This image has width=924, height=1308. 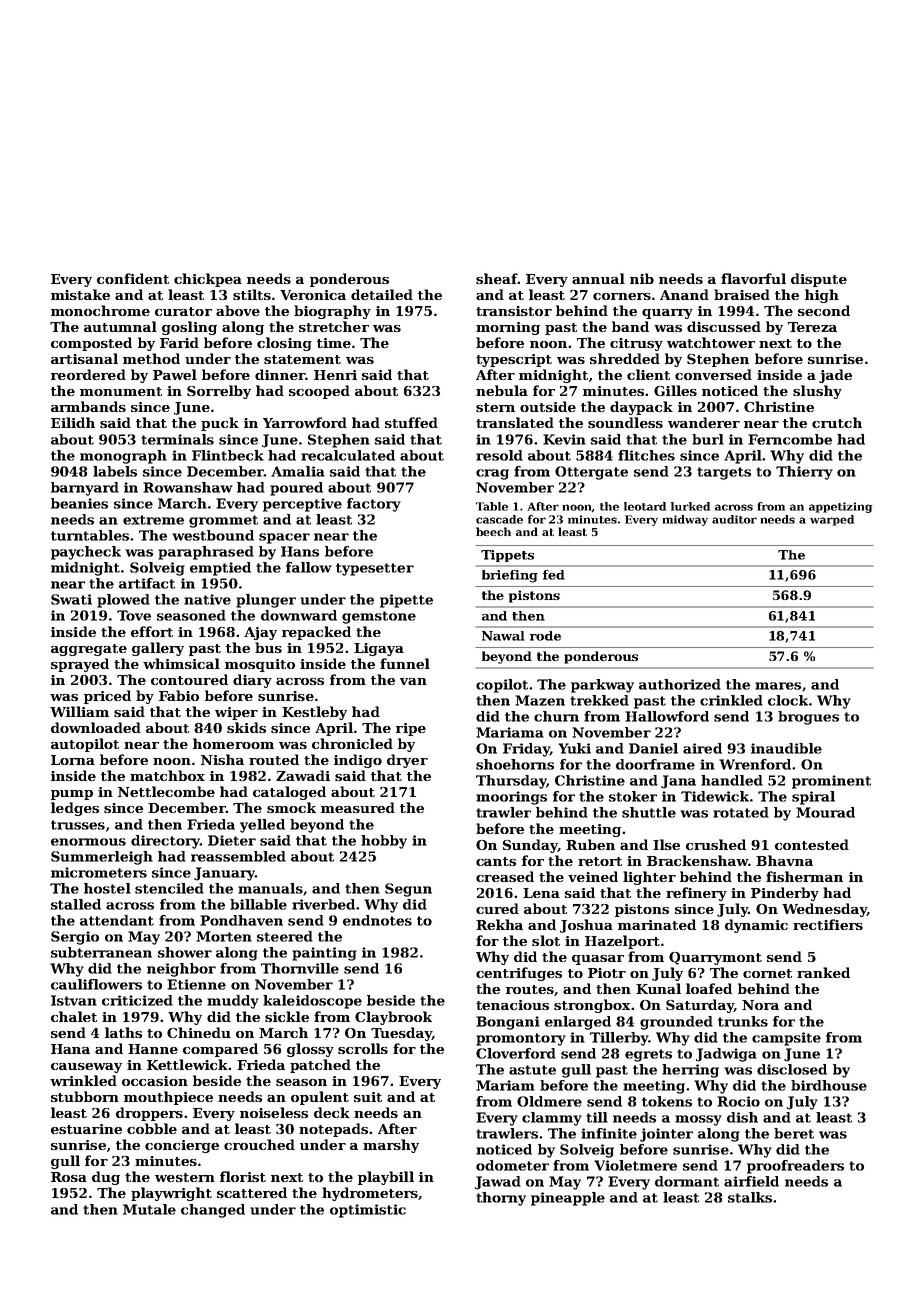 What do you see at coordinates (778, 686) in the image?
I see `mares` at bounding box center [778, 686].
